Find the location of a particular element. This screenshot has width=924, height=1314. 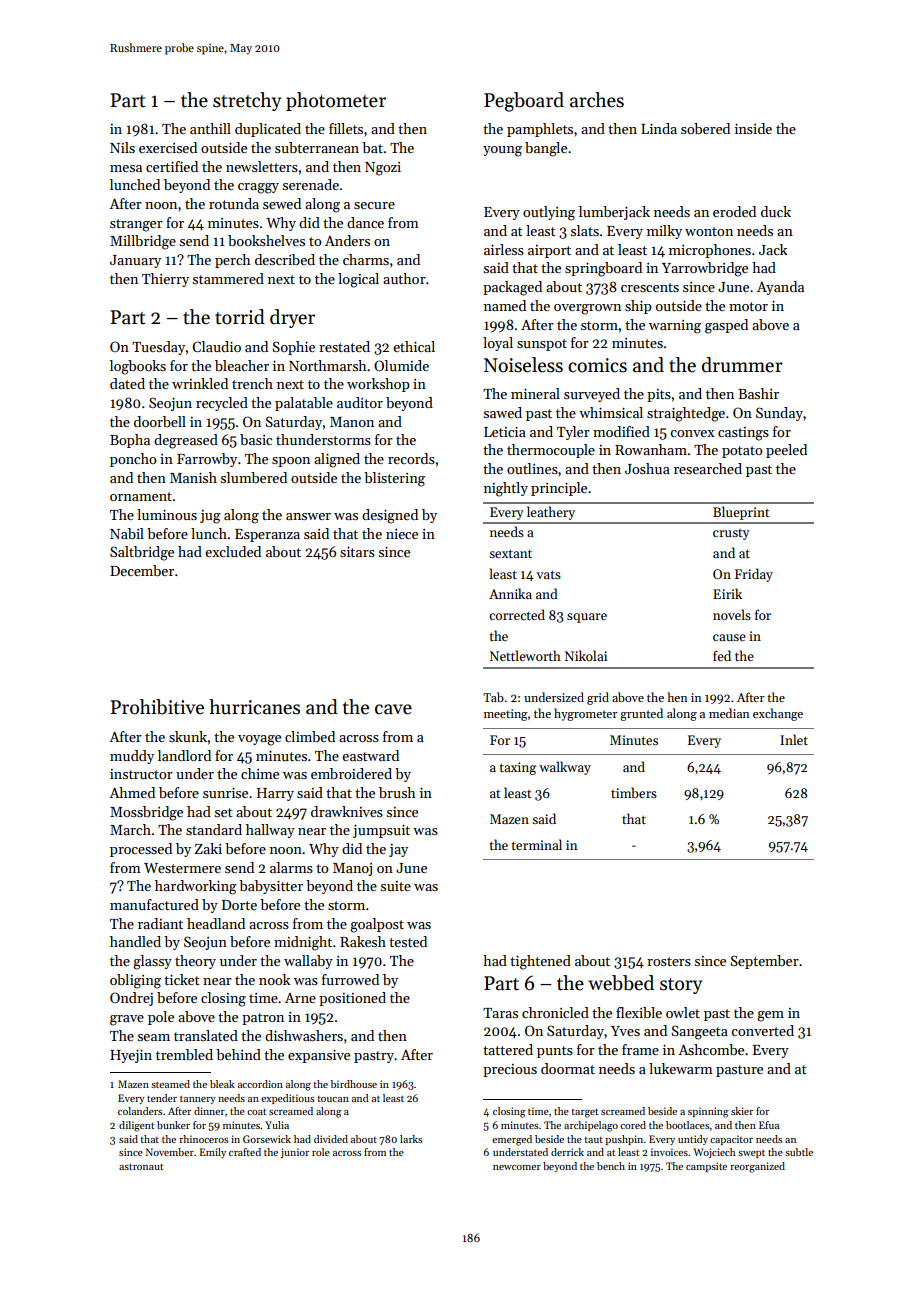

wonton is located at coordinates (709, 231).
